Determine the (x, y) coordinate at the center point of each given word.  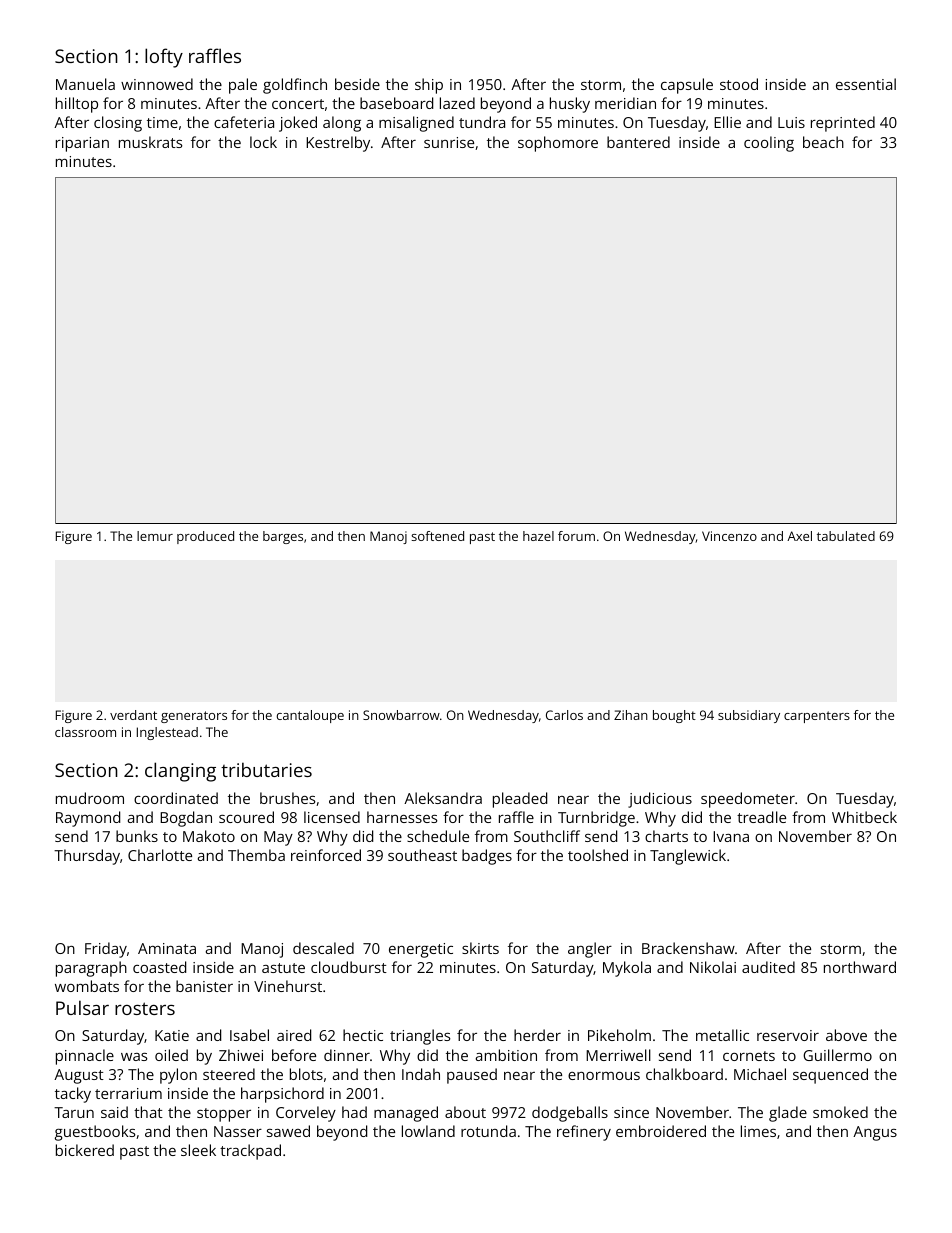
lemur (155, 536)
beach (823, 142)
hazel (538, 536)
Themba (256, 855)
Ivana (731, 836)
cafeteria (244, 122)
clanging (180, 772)
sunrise (449, 142)
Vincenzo (729, 536)
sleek (198, 1150)
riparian (82, 144)
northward (860, 967)
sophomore (558, 144)
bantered (638, 142)
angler (590, 950)
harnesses (402, 817)
